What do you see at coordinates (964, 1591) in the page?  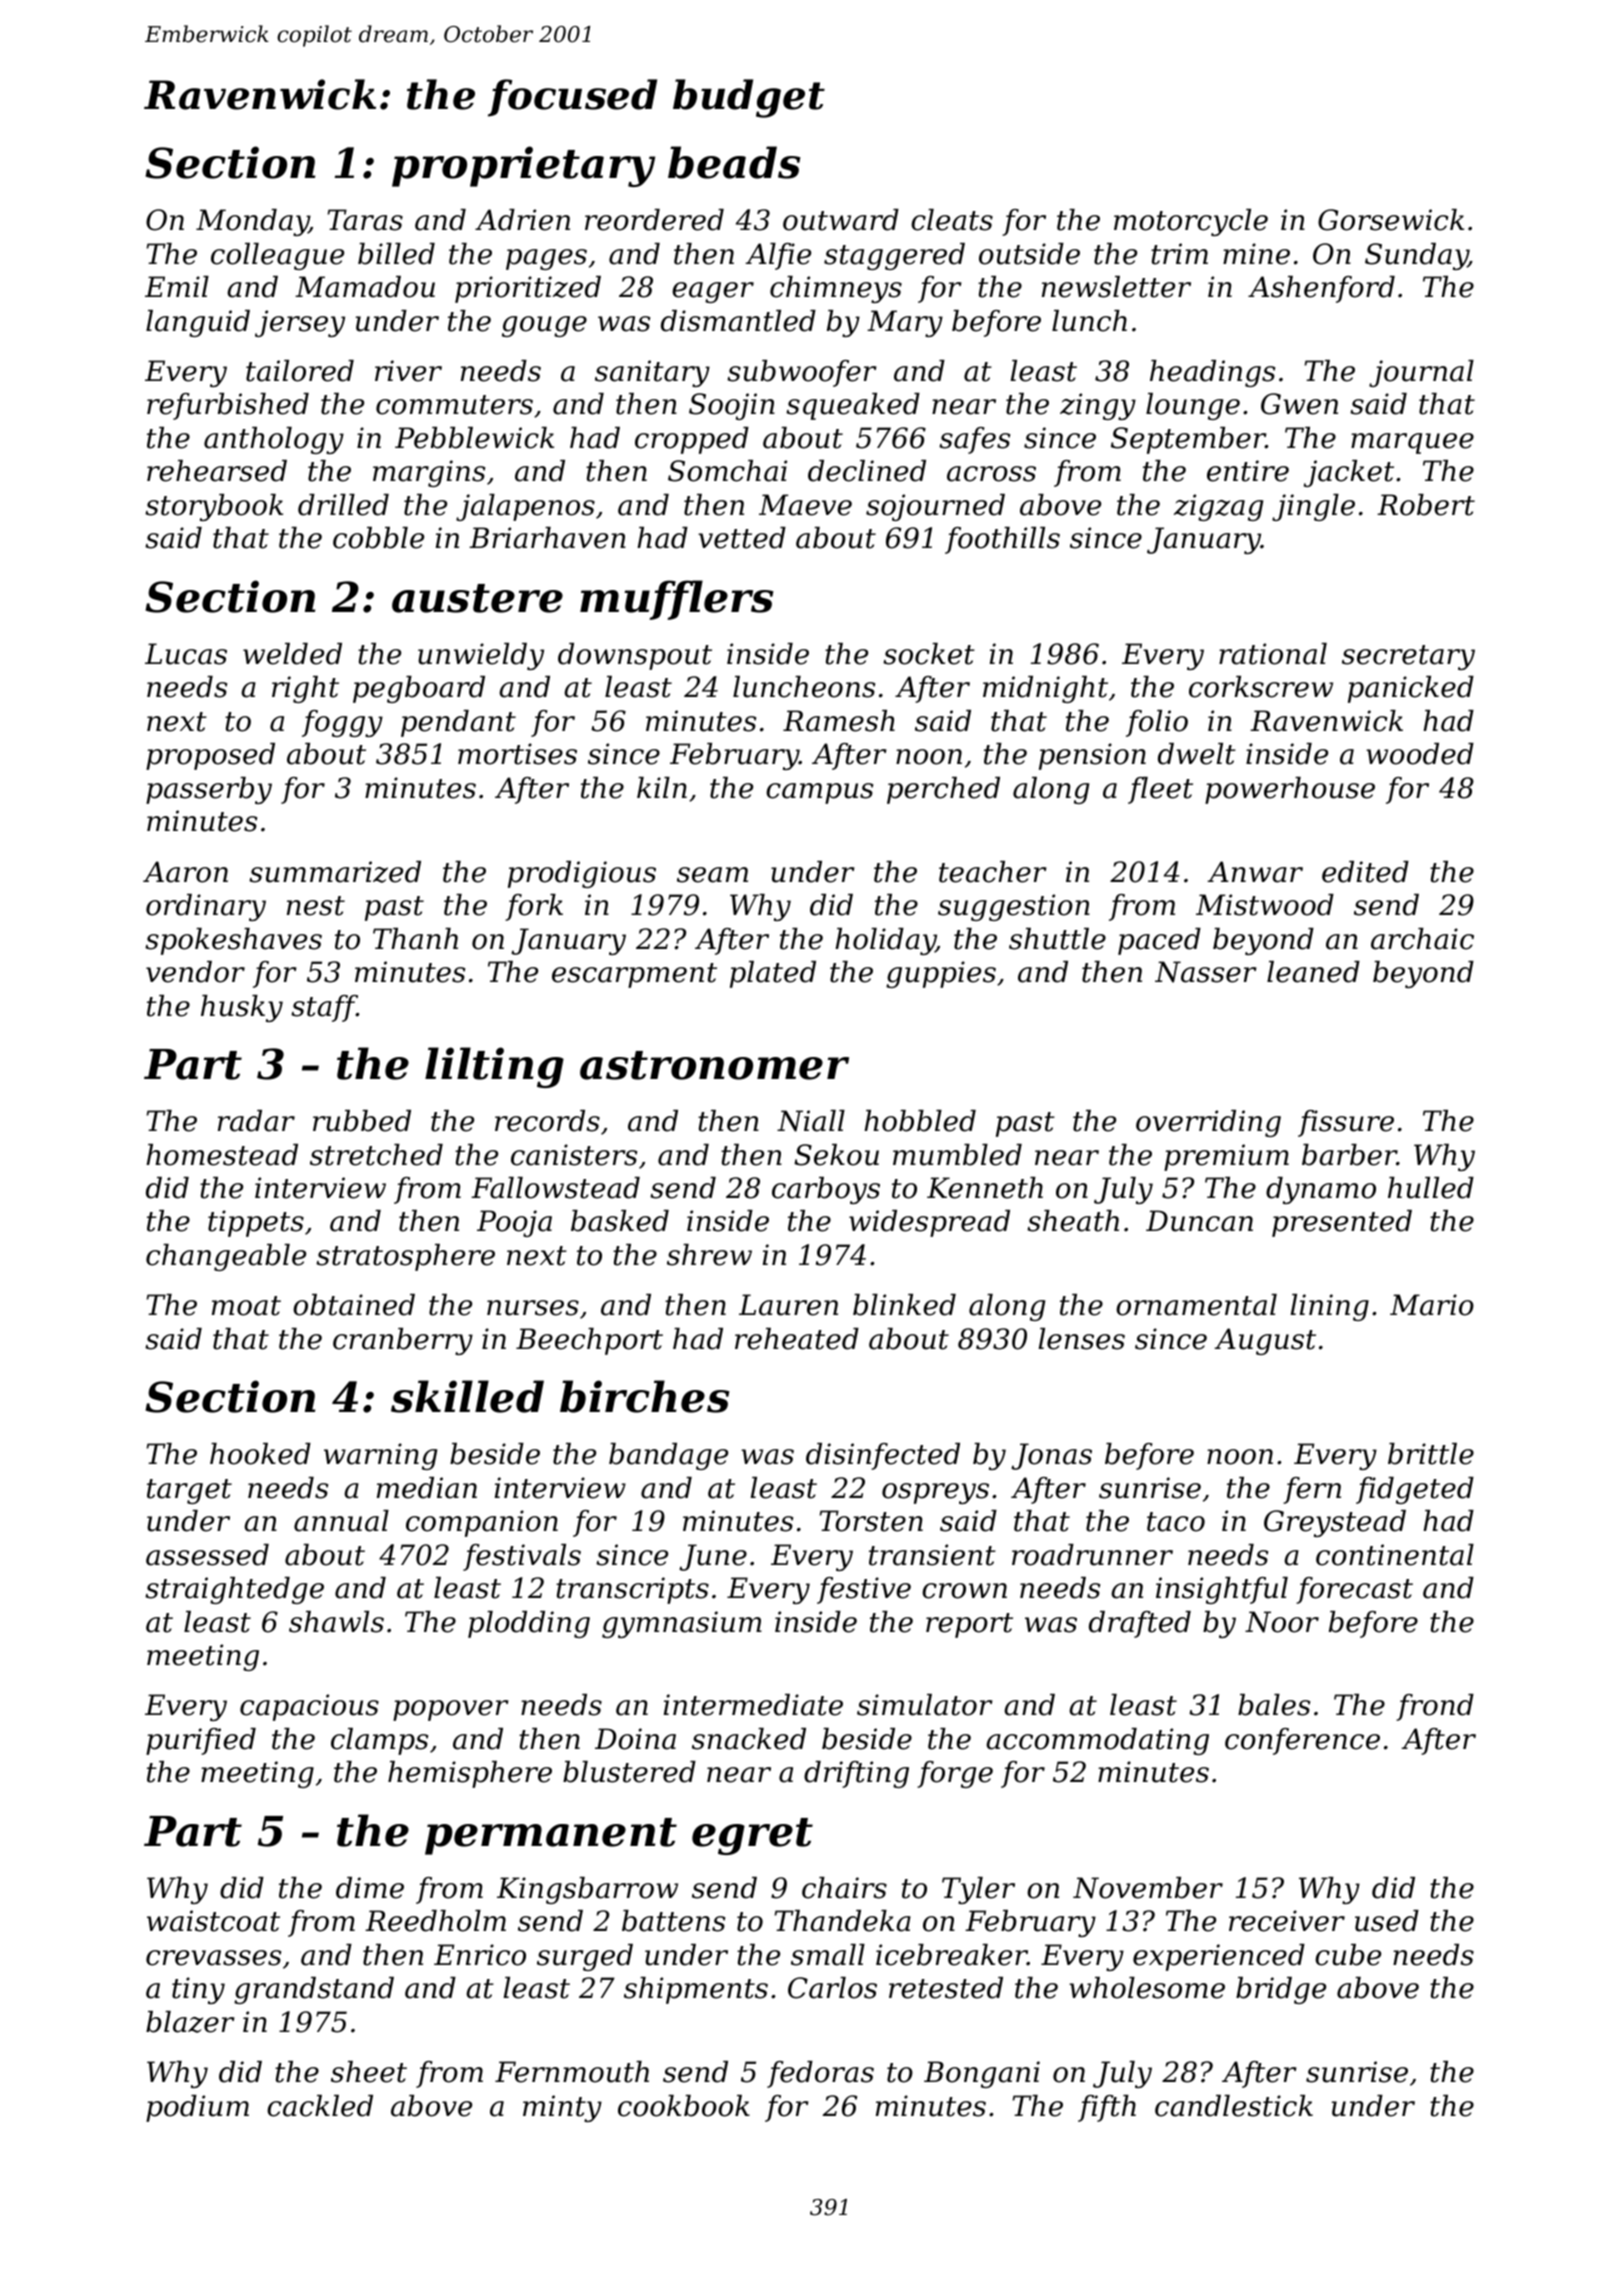 I see `crown` at bounding box center [964, 1591].
